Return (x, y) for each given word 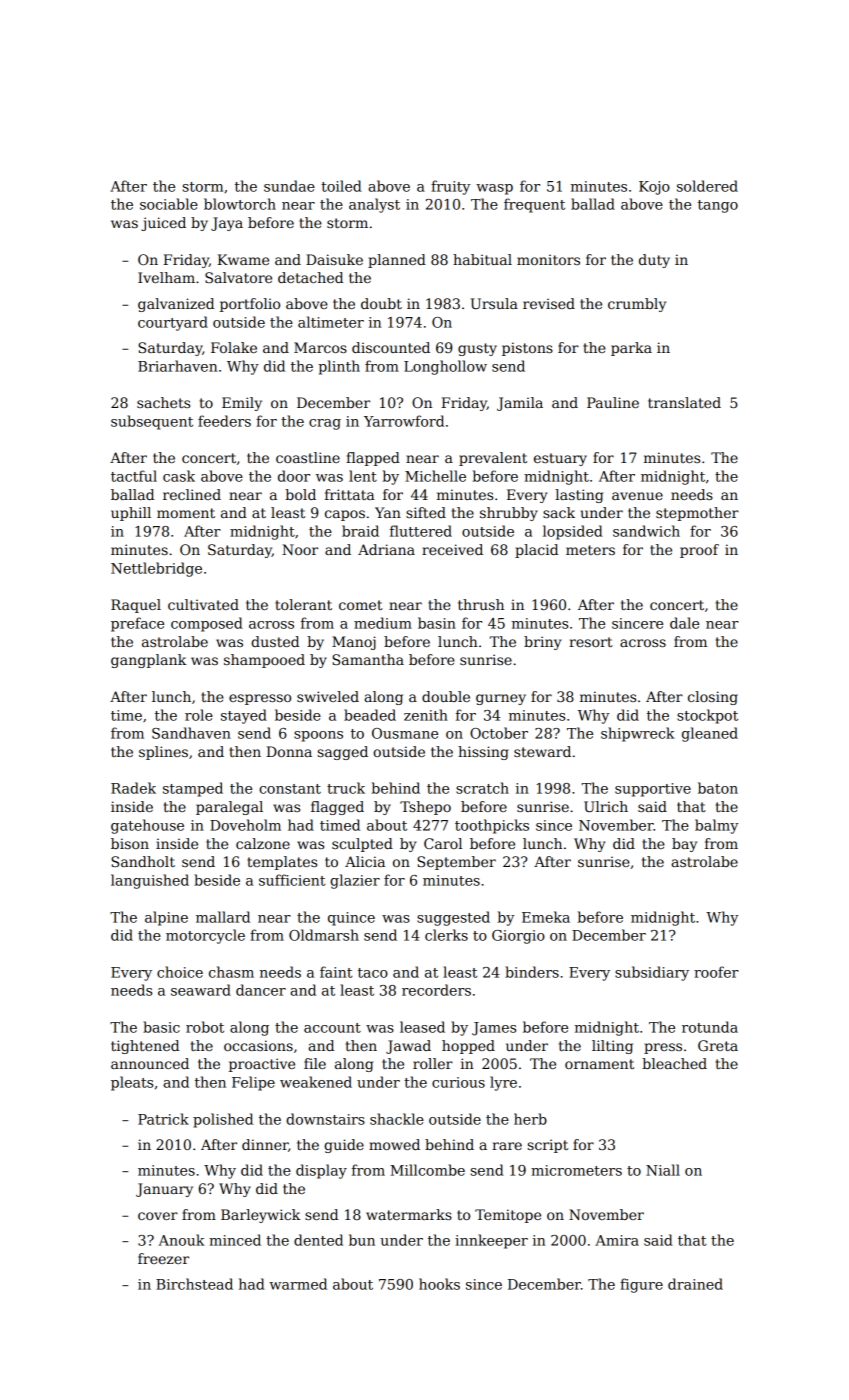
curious (458, 1082)
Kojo (654, 188)
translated (684, 402)
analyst (374, 205)
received (452, 549)
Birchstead (194, 1284)
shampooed (264, 661)
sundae (289, 186)
